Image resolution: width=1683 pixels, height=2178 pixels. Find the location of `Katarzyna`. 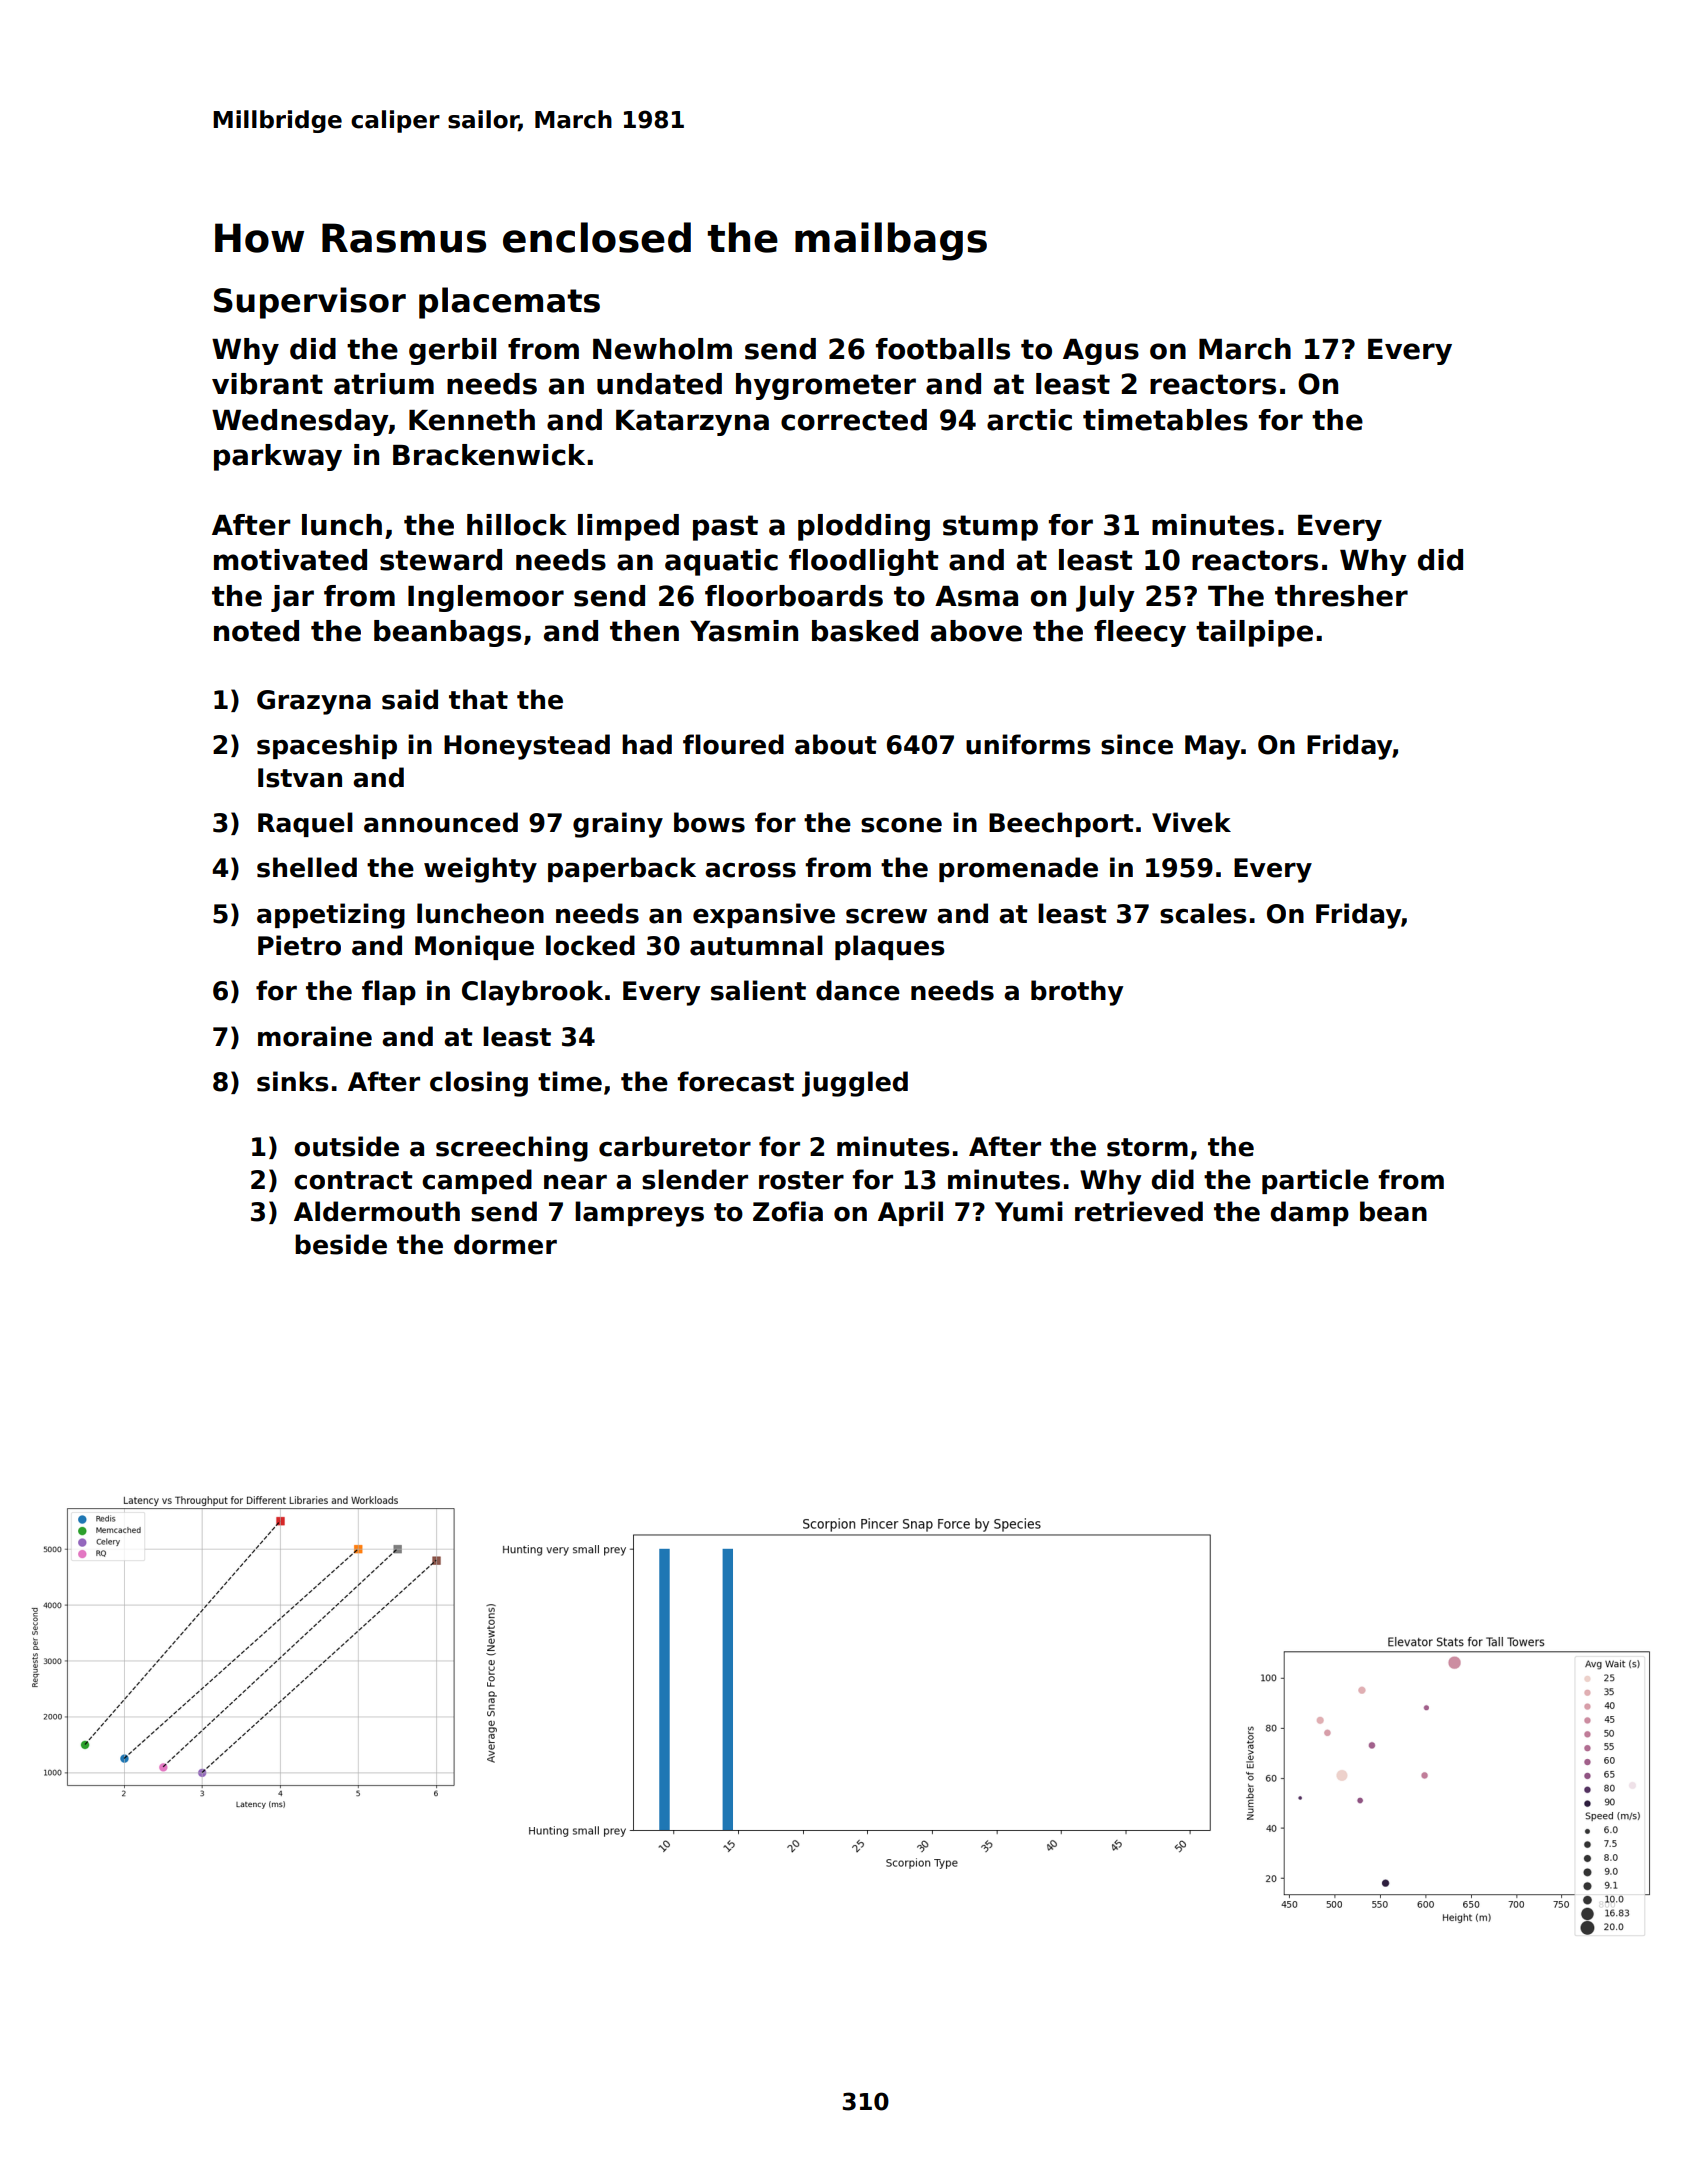

Katarzyna is located at coordinates (692, 423).
